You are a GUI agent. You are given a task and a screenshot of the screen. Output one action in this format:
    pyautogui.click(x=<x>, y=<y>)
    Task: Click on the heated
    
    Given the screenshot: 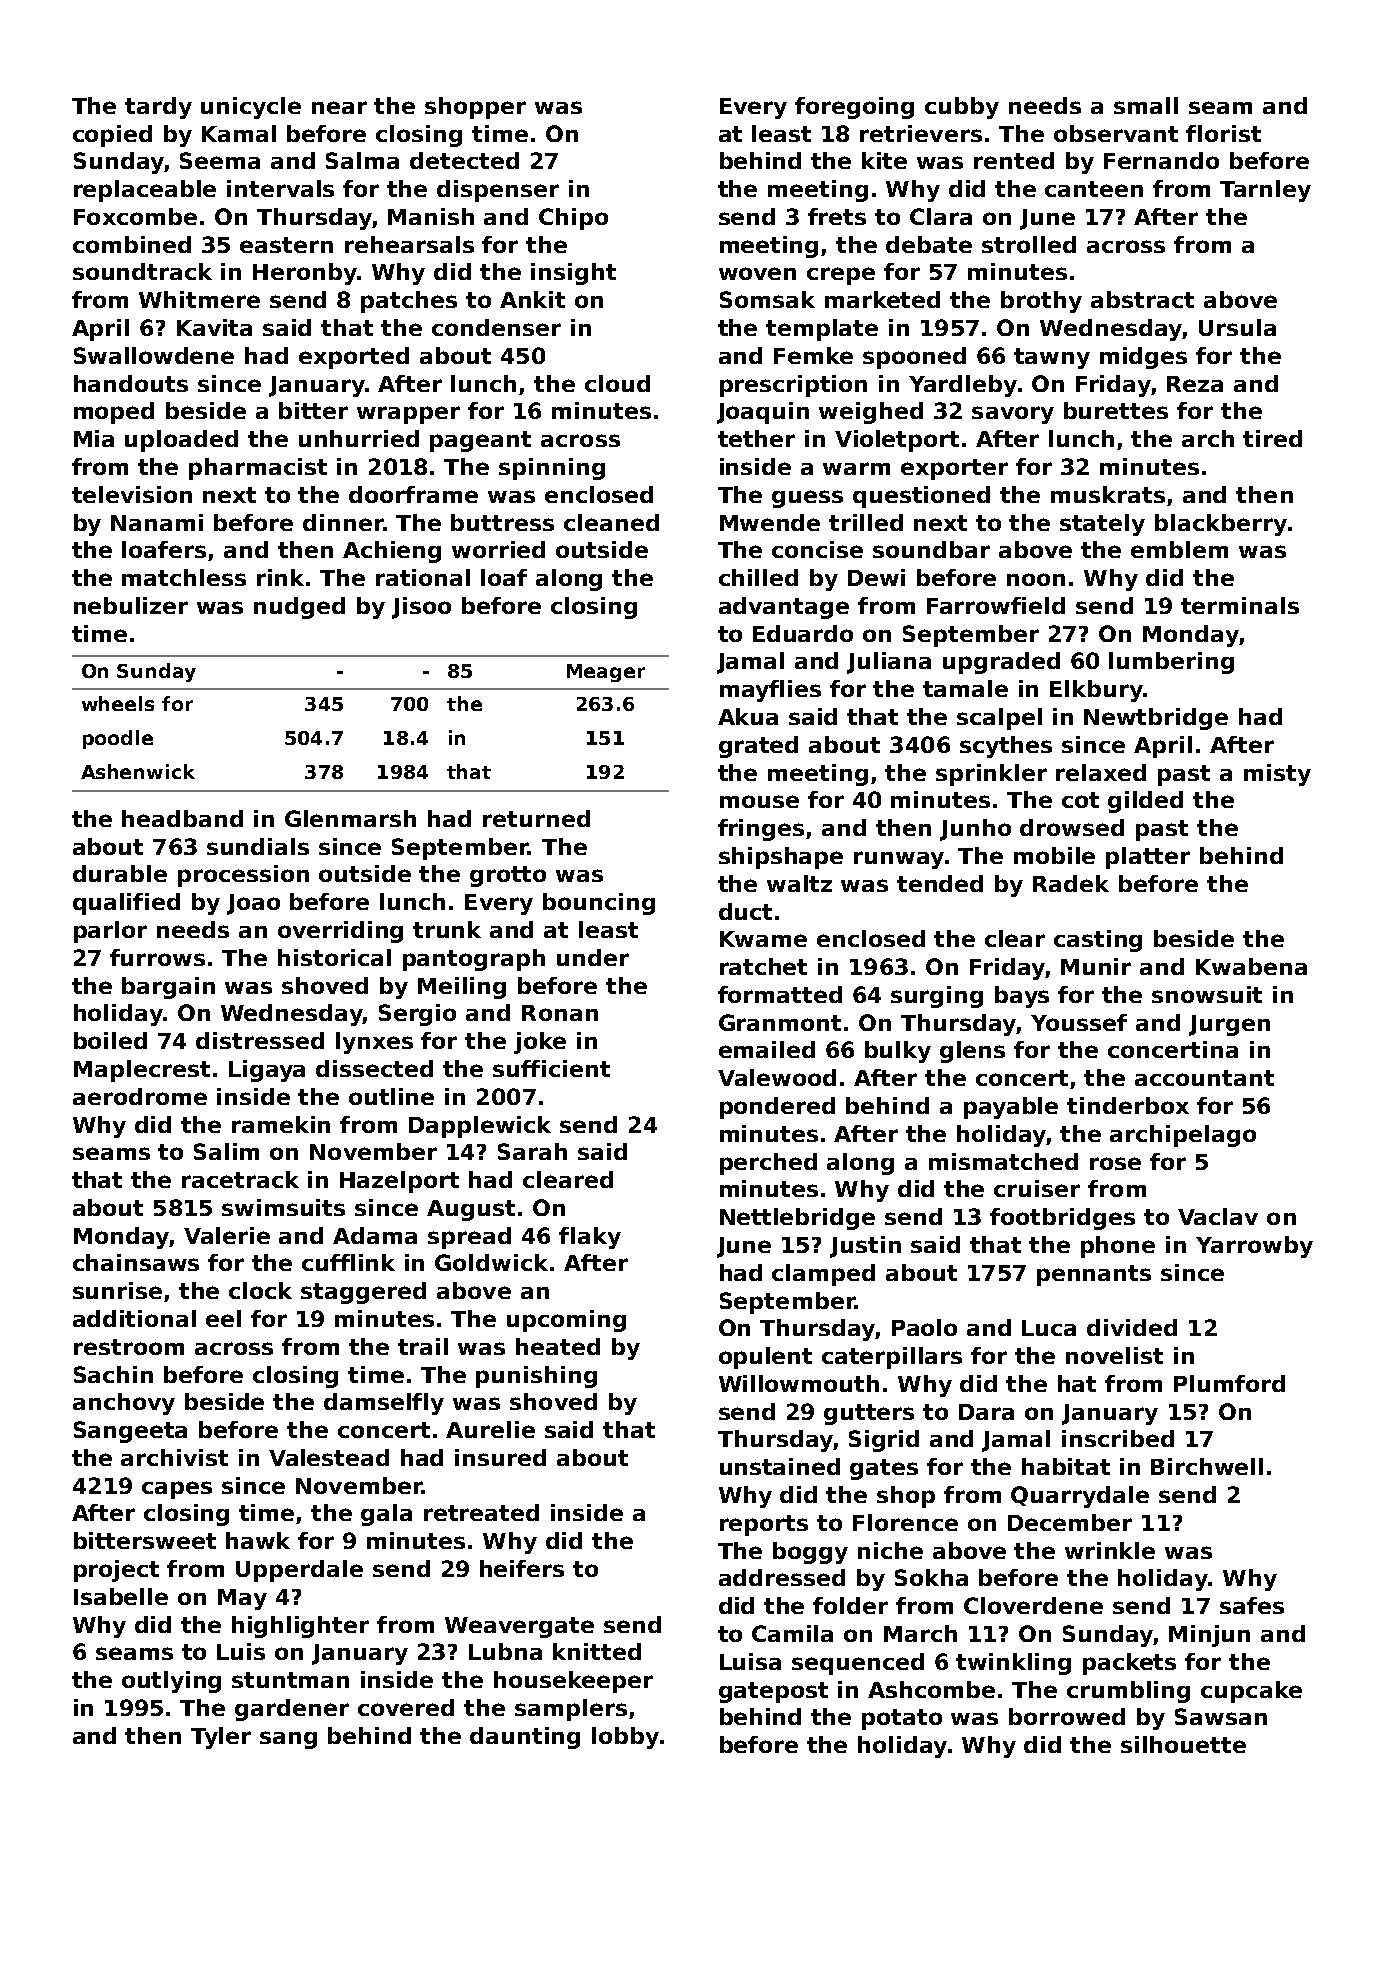 What is the action you would take?
    pyautogui.click(x=558, y=1346)
